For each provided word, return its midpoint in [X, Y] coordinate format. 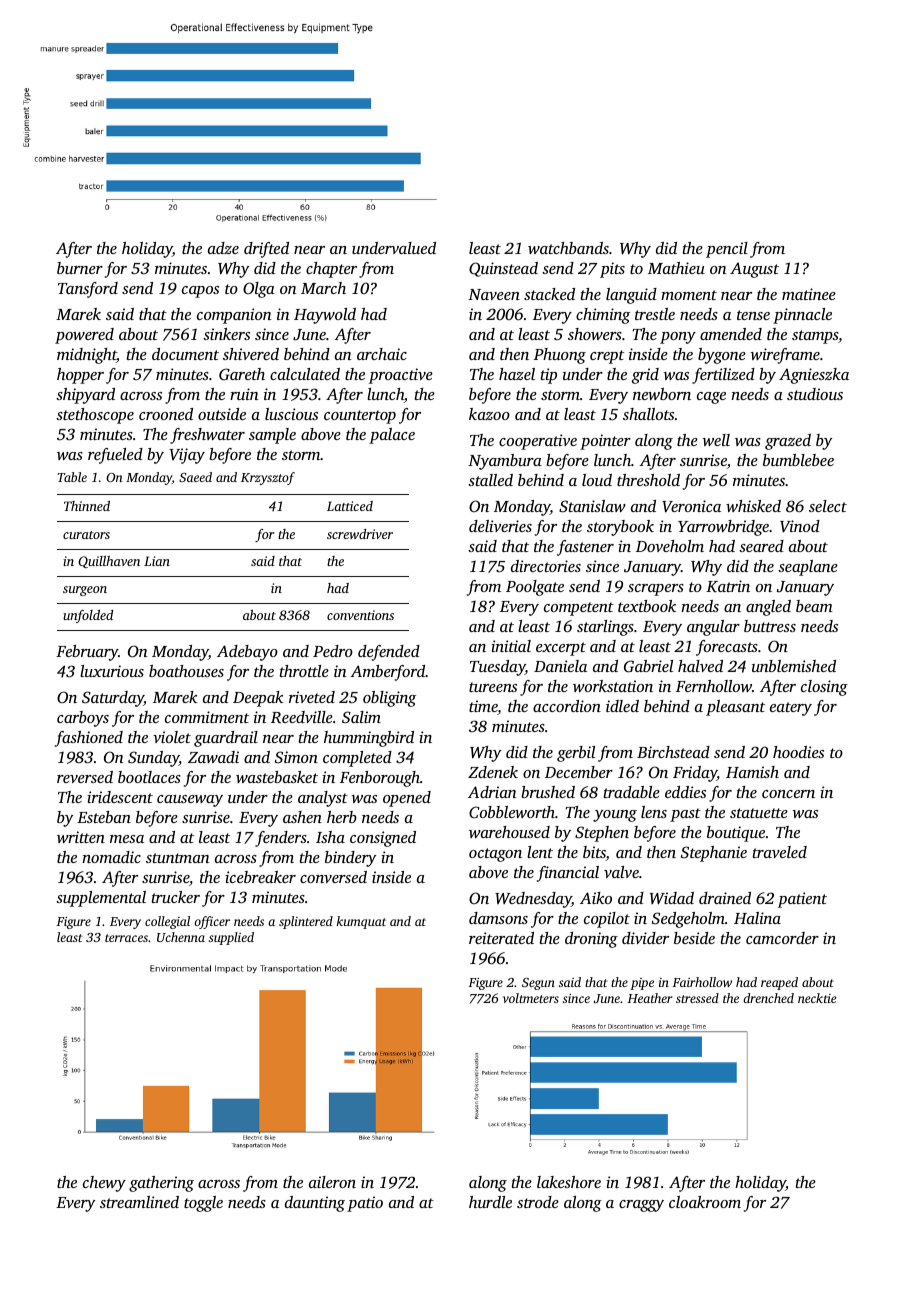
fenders [281, 839]
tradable [632, 792]
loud [597, 480]
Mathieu [676, 268]
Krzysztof [268, 478]
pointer [605, 442]
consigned [383, 839]
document [185, 354]
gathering [161, 1184]
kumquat [361, 922]
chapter [331, 270]
